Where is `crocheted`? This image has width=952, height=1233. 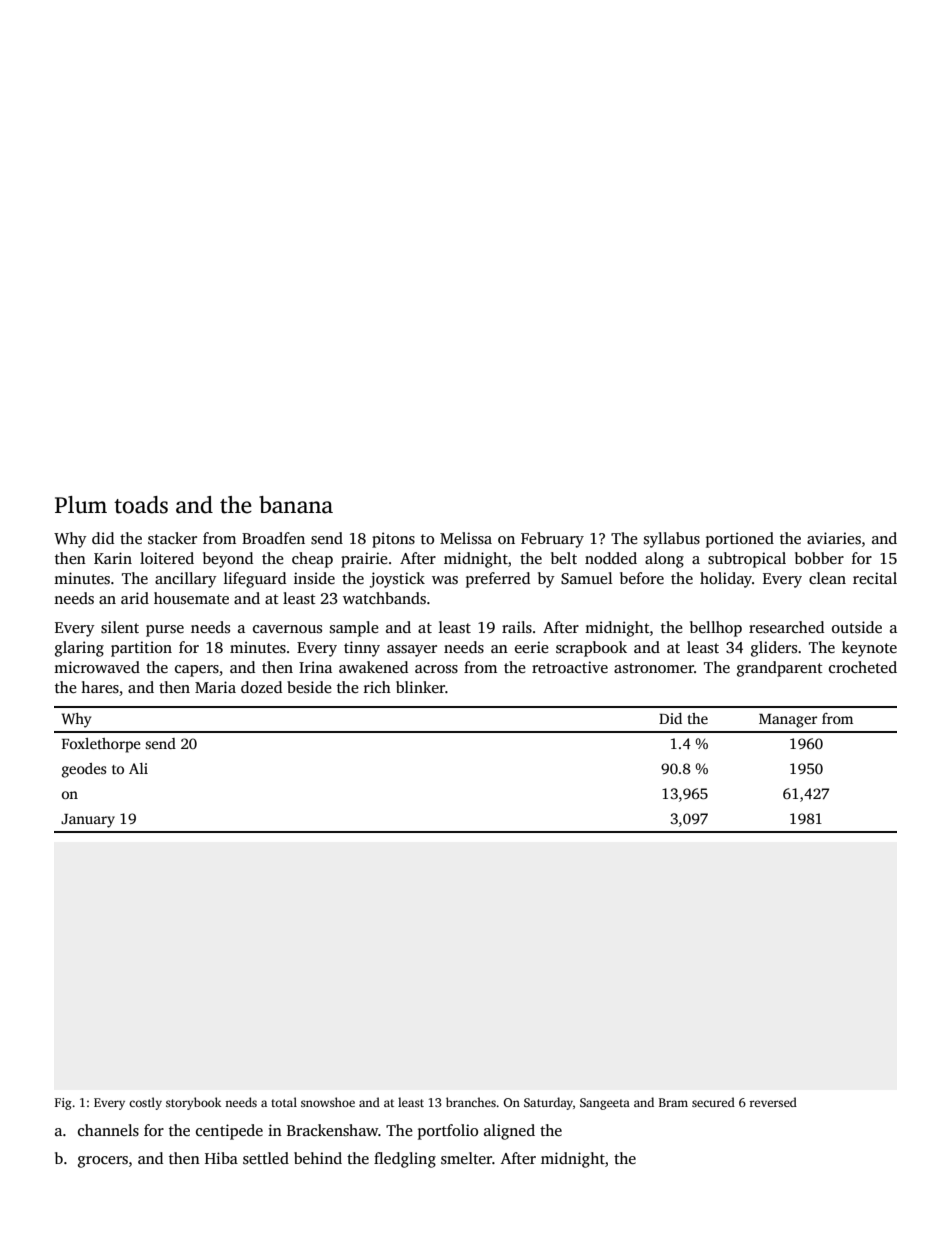 crocheted is located at coordinates (863, 667).
